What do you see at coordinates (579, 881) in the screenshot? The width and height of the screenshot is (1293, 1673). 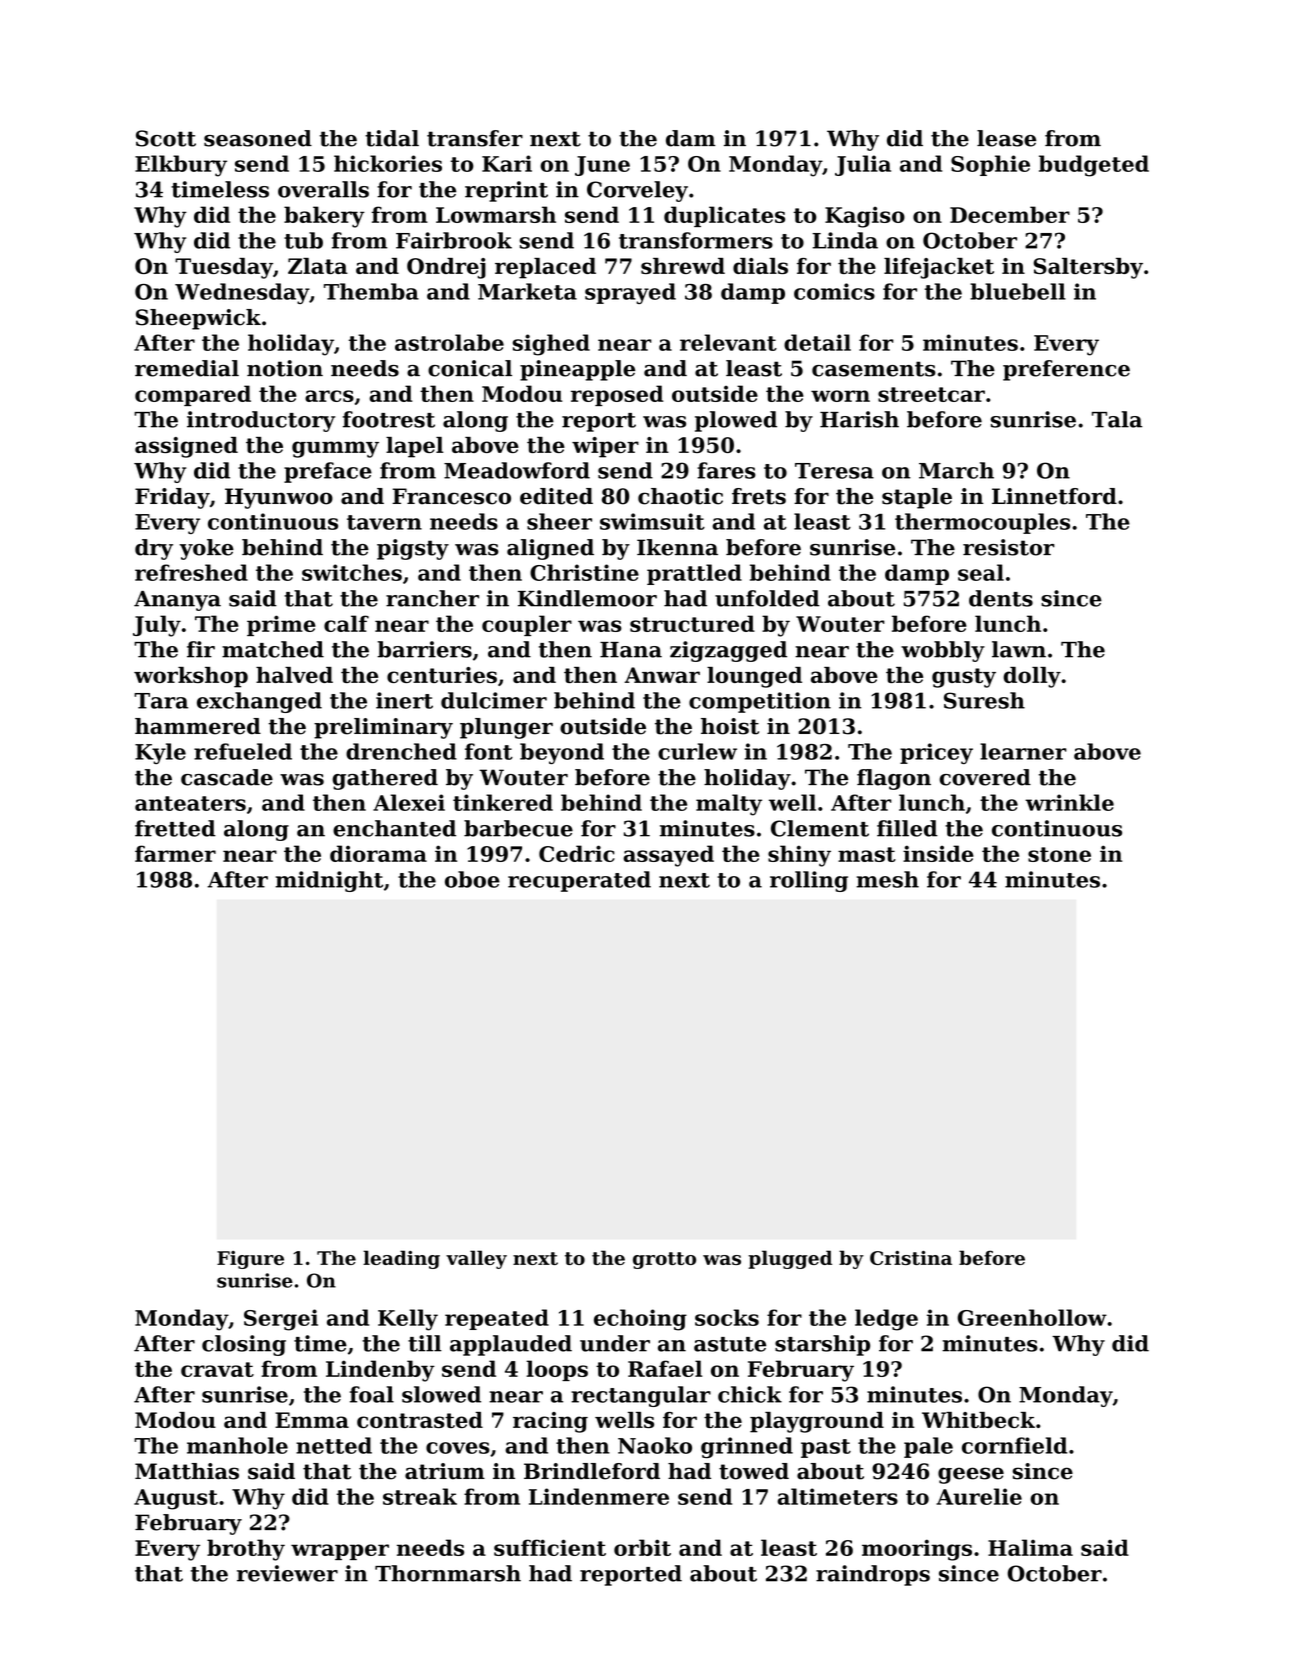 I see `recuperated` at bounding box center [579, 881].
